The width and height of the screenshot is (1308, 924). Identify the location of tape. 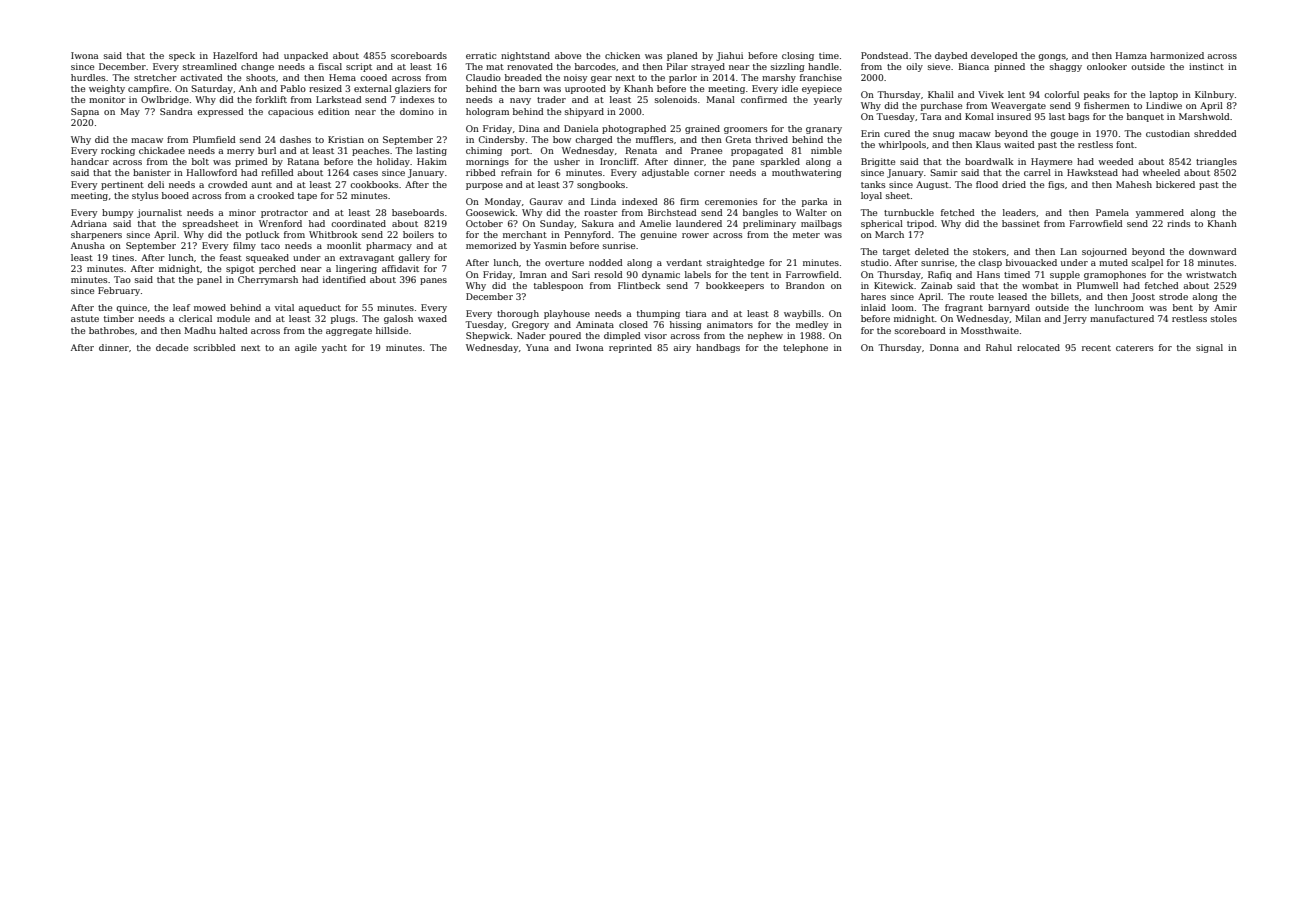
(307, 197).
